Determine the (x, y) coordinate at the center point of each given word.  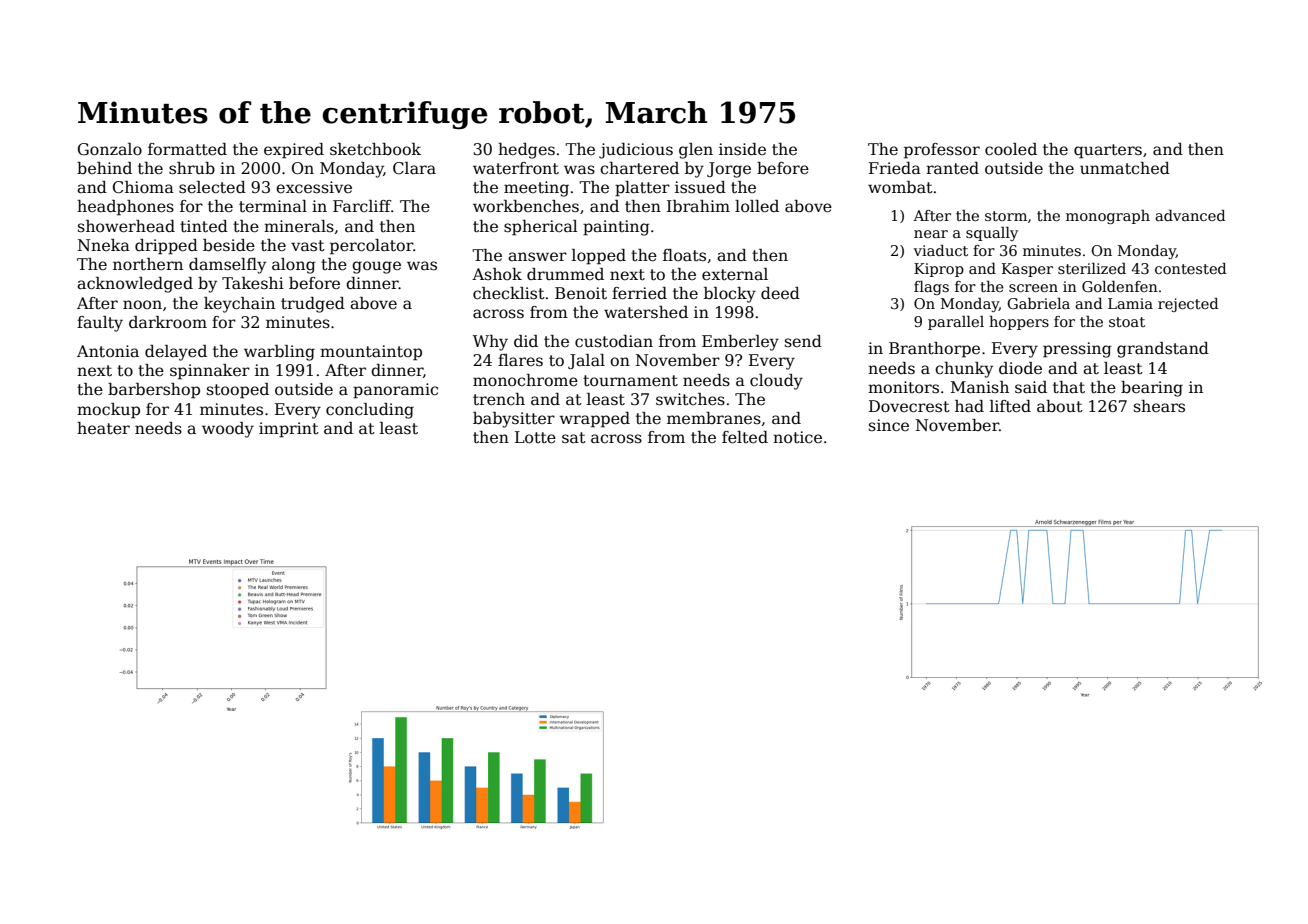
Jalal (586, 361)
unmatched (1125, 168)
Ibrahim (698, 206)
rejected (1188, 305)
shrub (192, 168)
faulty (100, 324)
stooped (238, 391)
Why (490, 343)
